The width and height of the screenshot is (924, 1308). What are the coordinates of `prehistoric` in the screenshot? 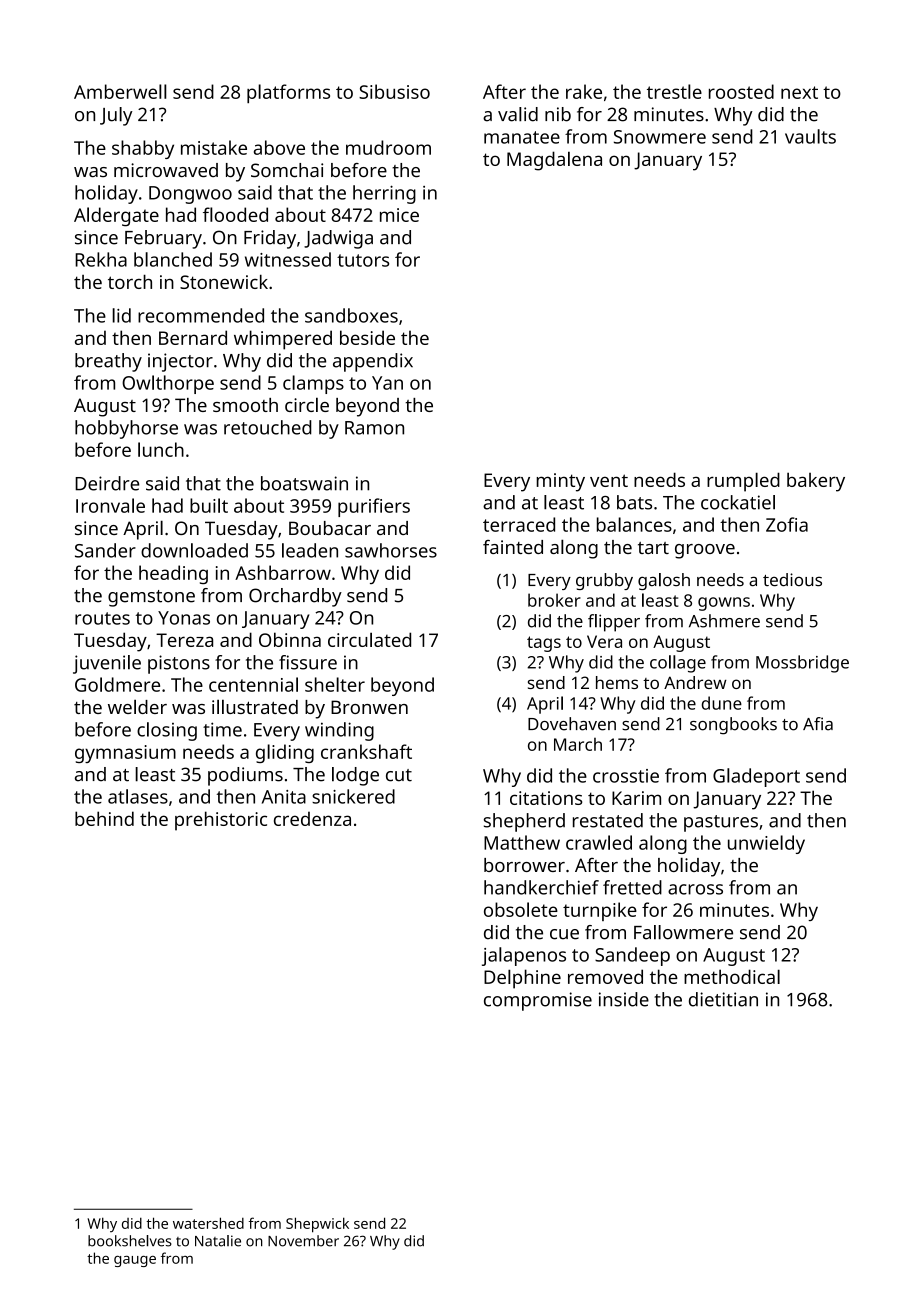 It's located at (221, 821).
